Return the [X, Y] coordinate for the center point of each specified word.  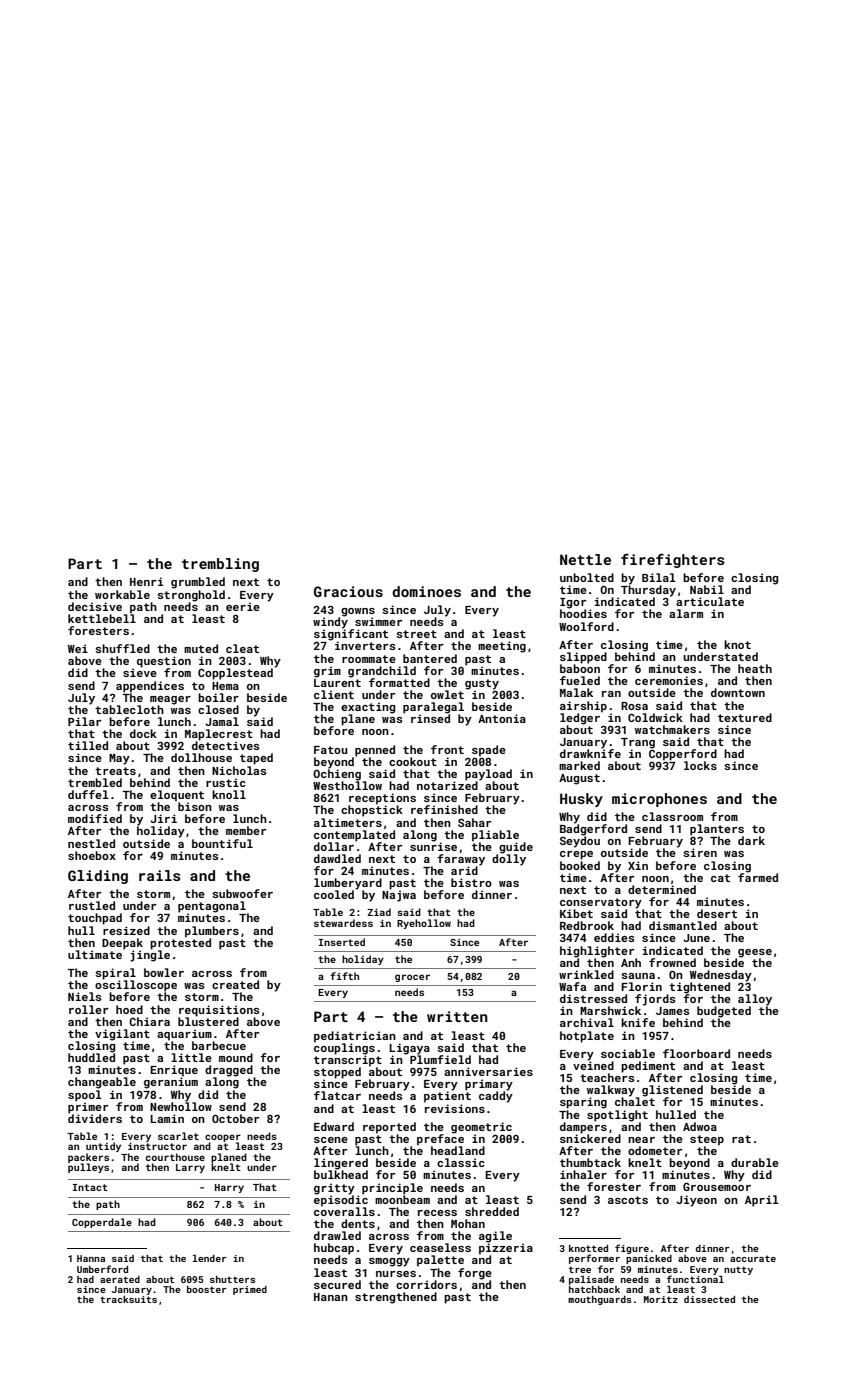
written [457, 1016]
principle [392, 1188]
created [235, 984]
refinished [444, 809]
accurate [753, 1258]
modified [95, 818]
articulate [710, 601]
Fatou [330, 750]
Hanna [91, 1258]
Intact [90, 1187]
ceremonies [669, 680]
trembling [220, 565]
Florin [641, 986]
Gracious [348, 591]
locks [700, 765]
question [164, 662]
